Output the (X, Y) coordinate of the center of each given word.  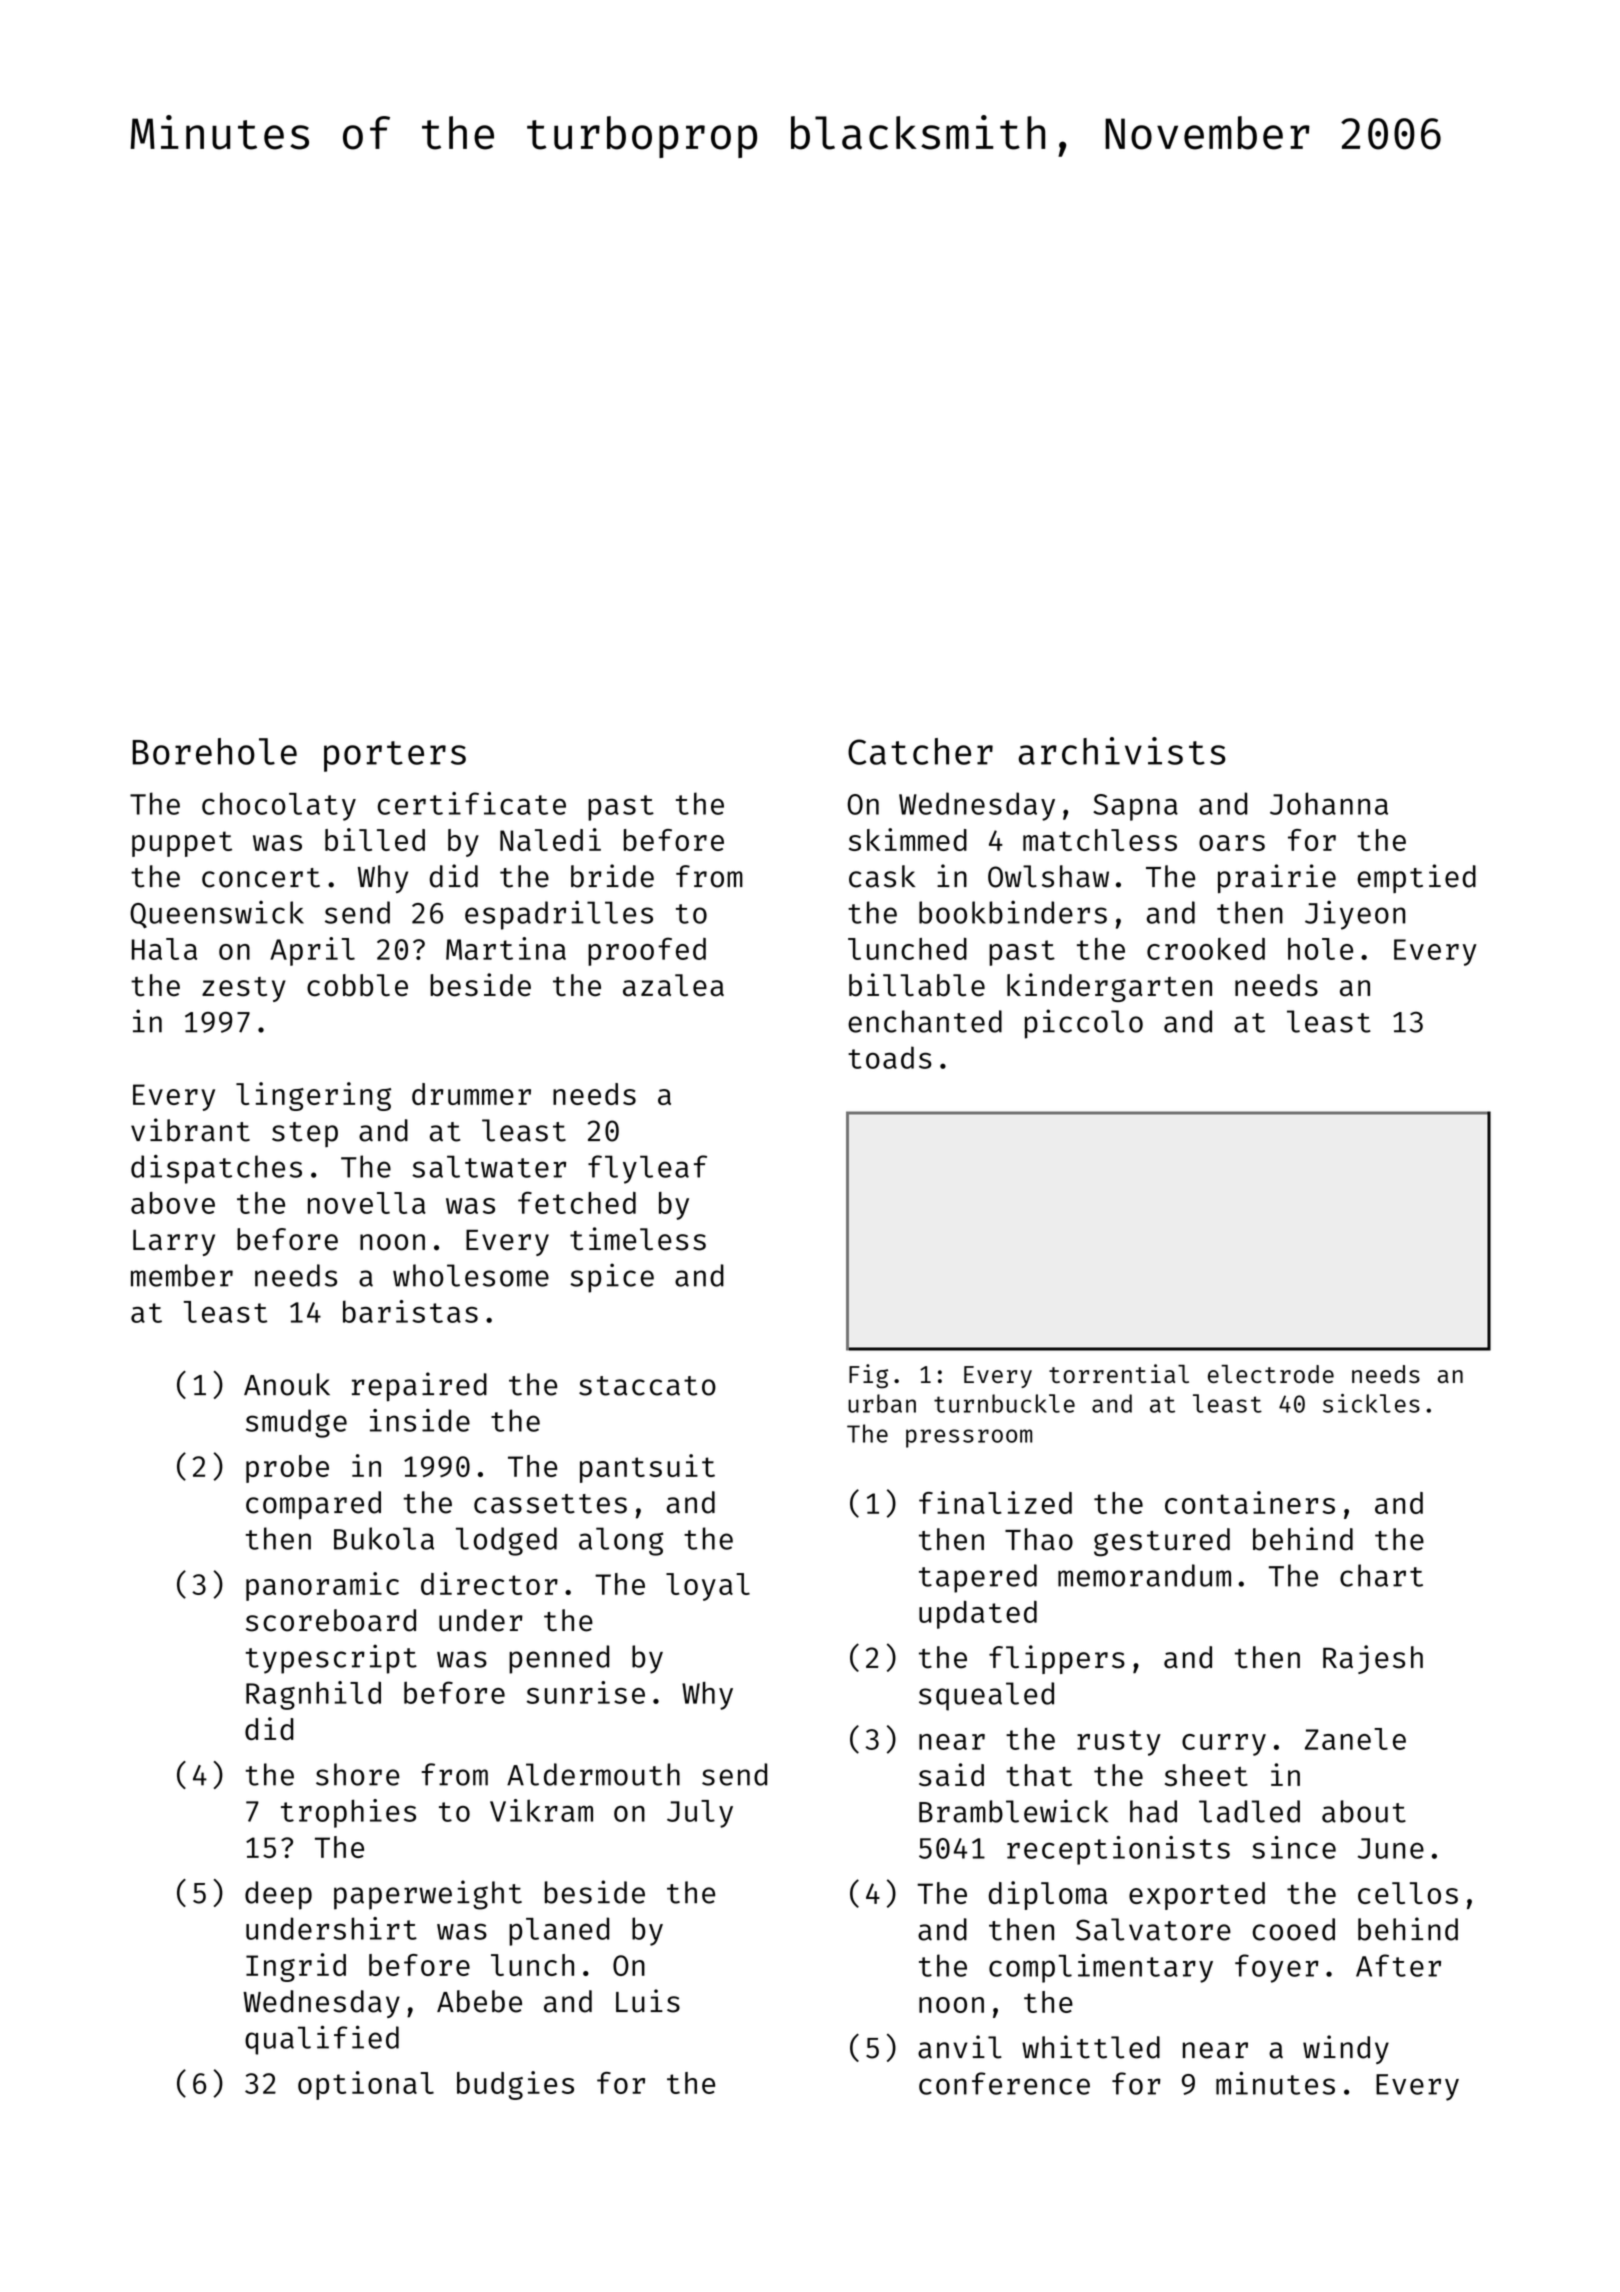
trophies (348, 1813)
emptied (1416, 878)
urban (882, 1403)
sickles (1371, 1403)
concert (261, 878)
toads (890, 1057)
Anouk (287, 1384)
